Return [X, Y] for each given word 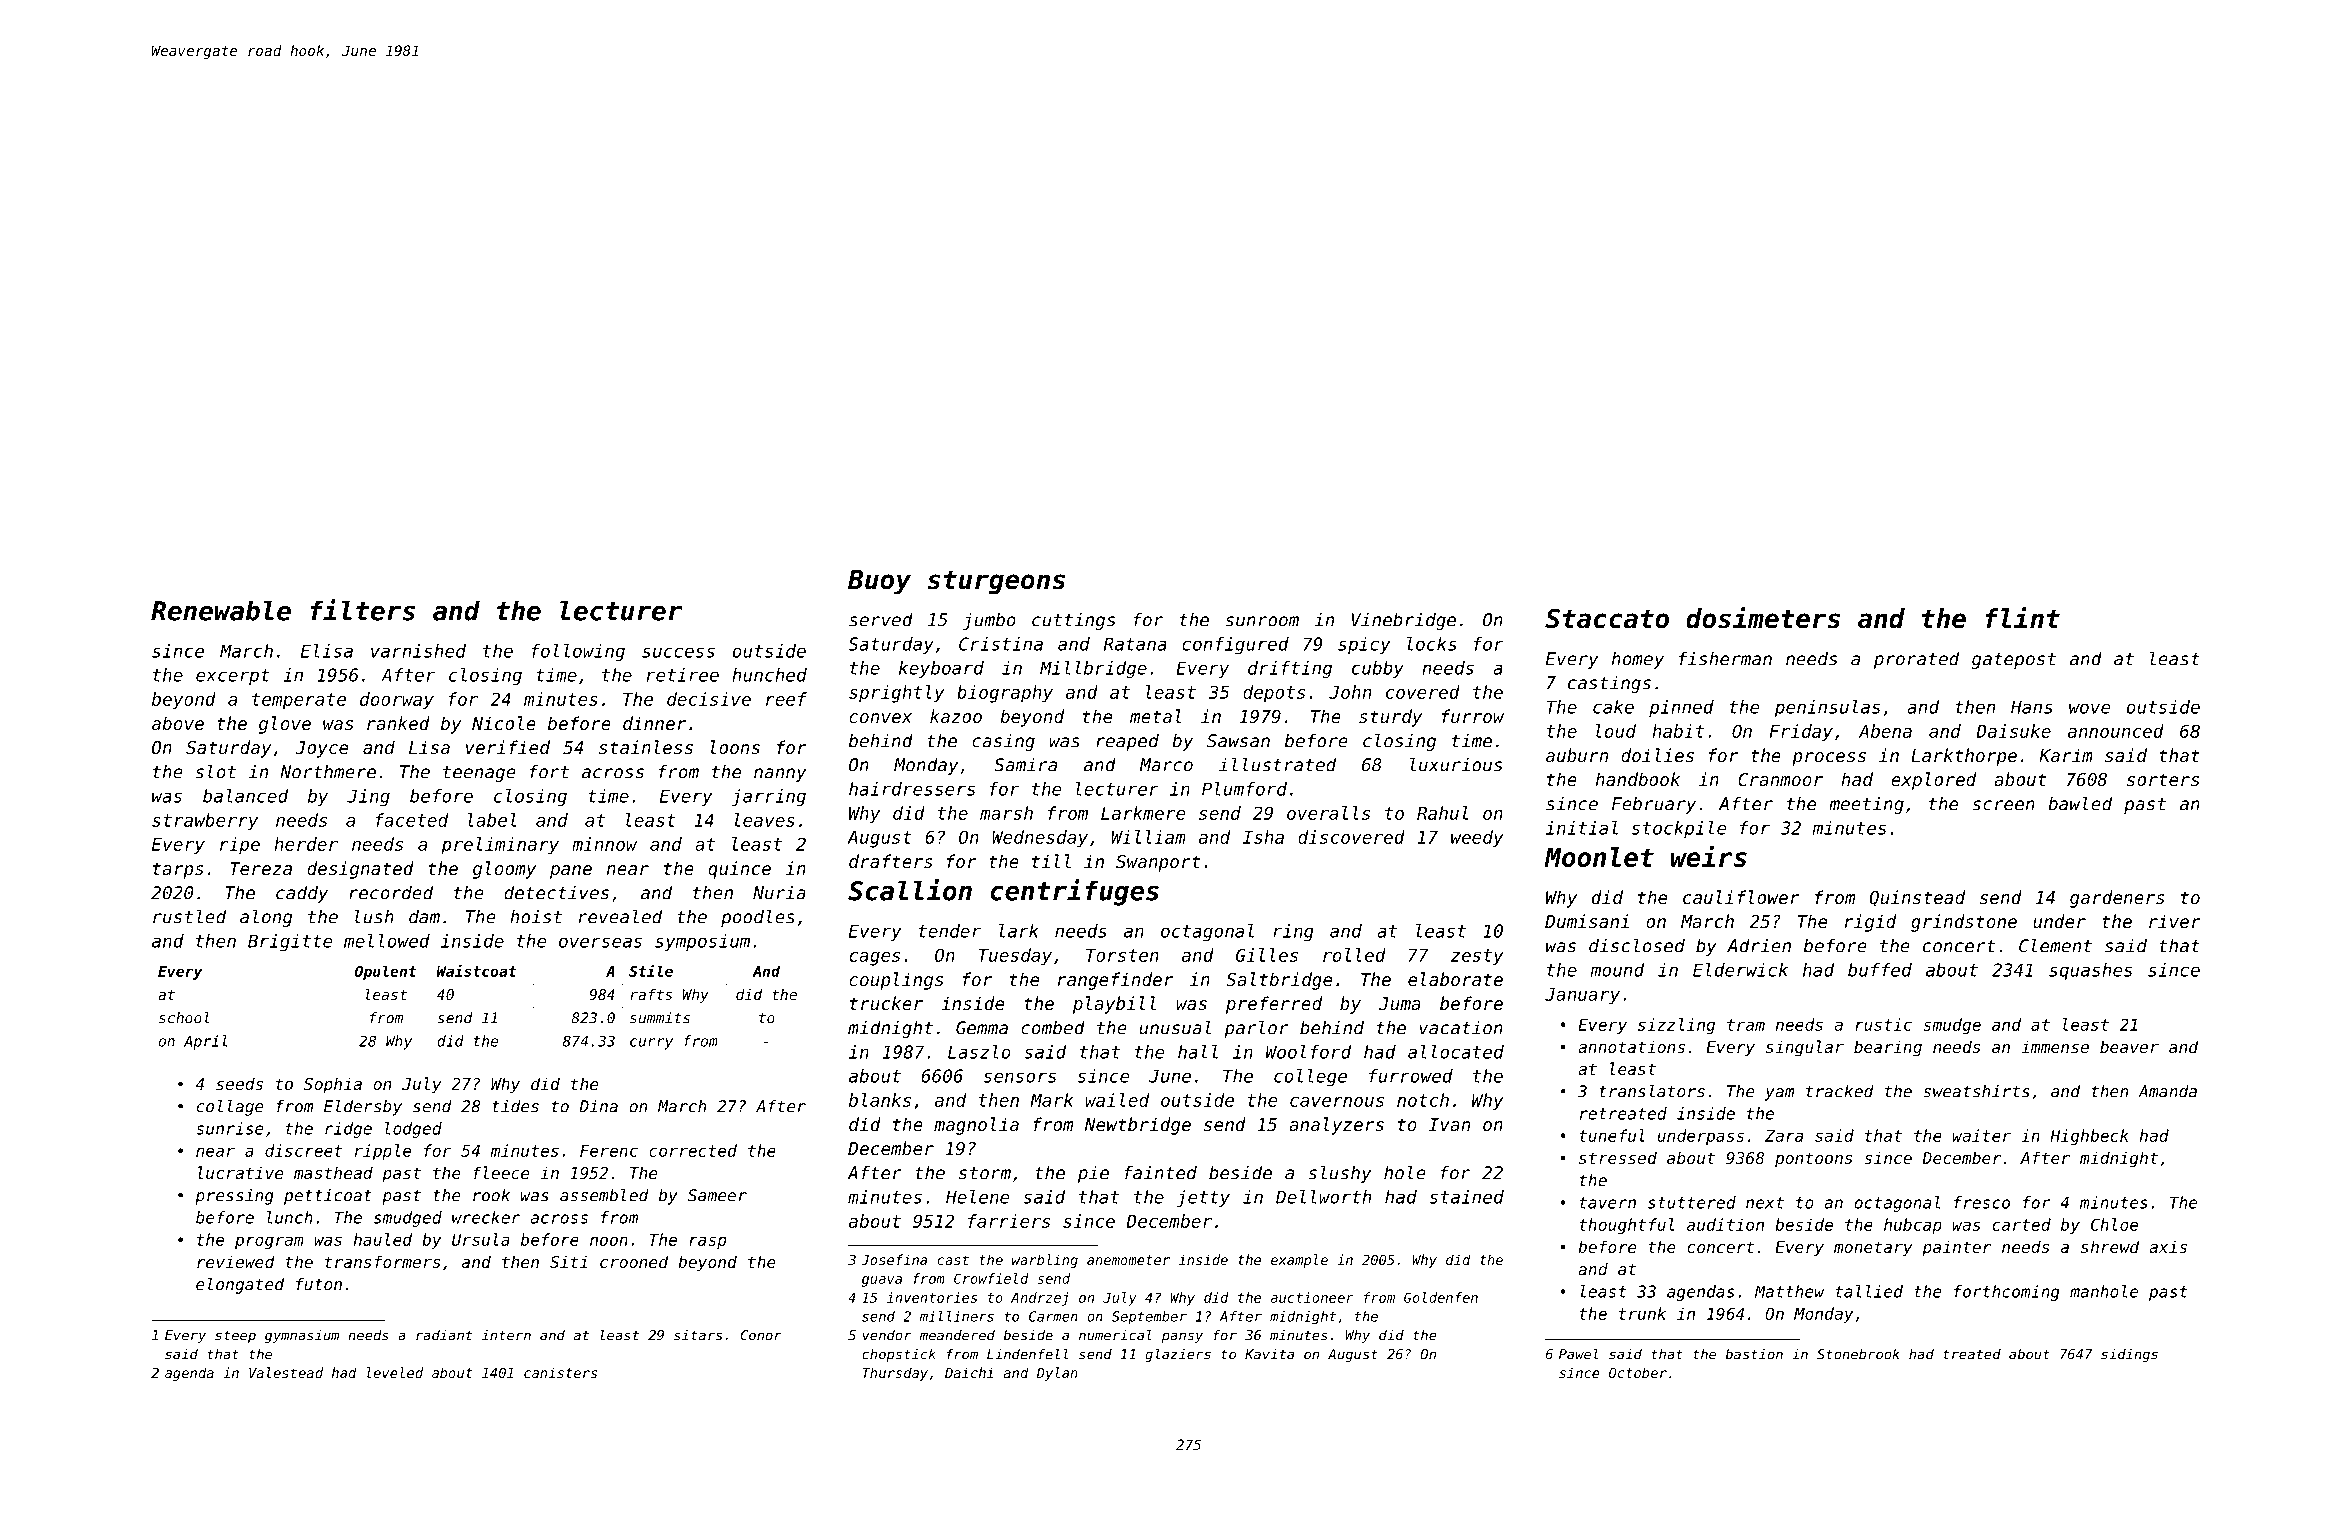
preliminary [500, 846]
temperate [299, 701]
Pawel [1578, 1354]
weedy [1477, 839]
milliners [957, 1316]
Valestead [286, 1372]
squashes [2090, 971]
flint [2022, 617]
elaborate [1455, 979]
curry [651, 1044]
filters [362, 610]
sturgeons [996, 583]
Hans [2032, 707]
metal [1156, 716]
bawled [2080, 803]
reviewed [236, 1261]
